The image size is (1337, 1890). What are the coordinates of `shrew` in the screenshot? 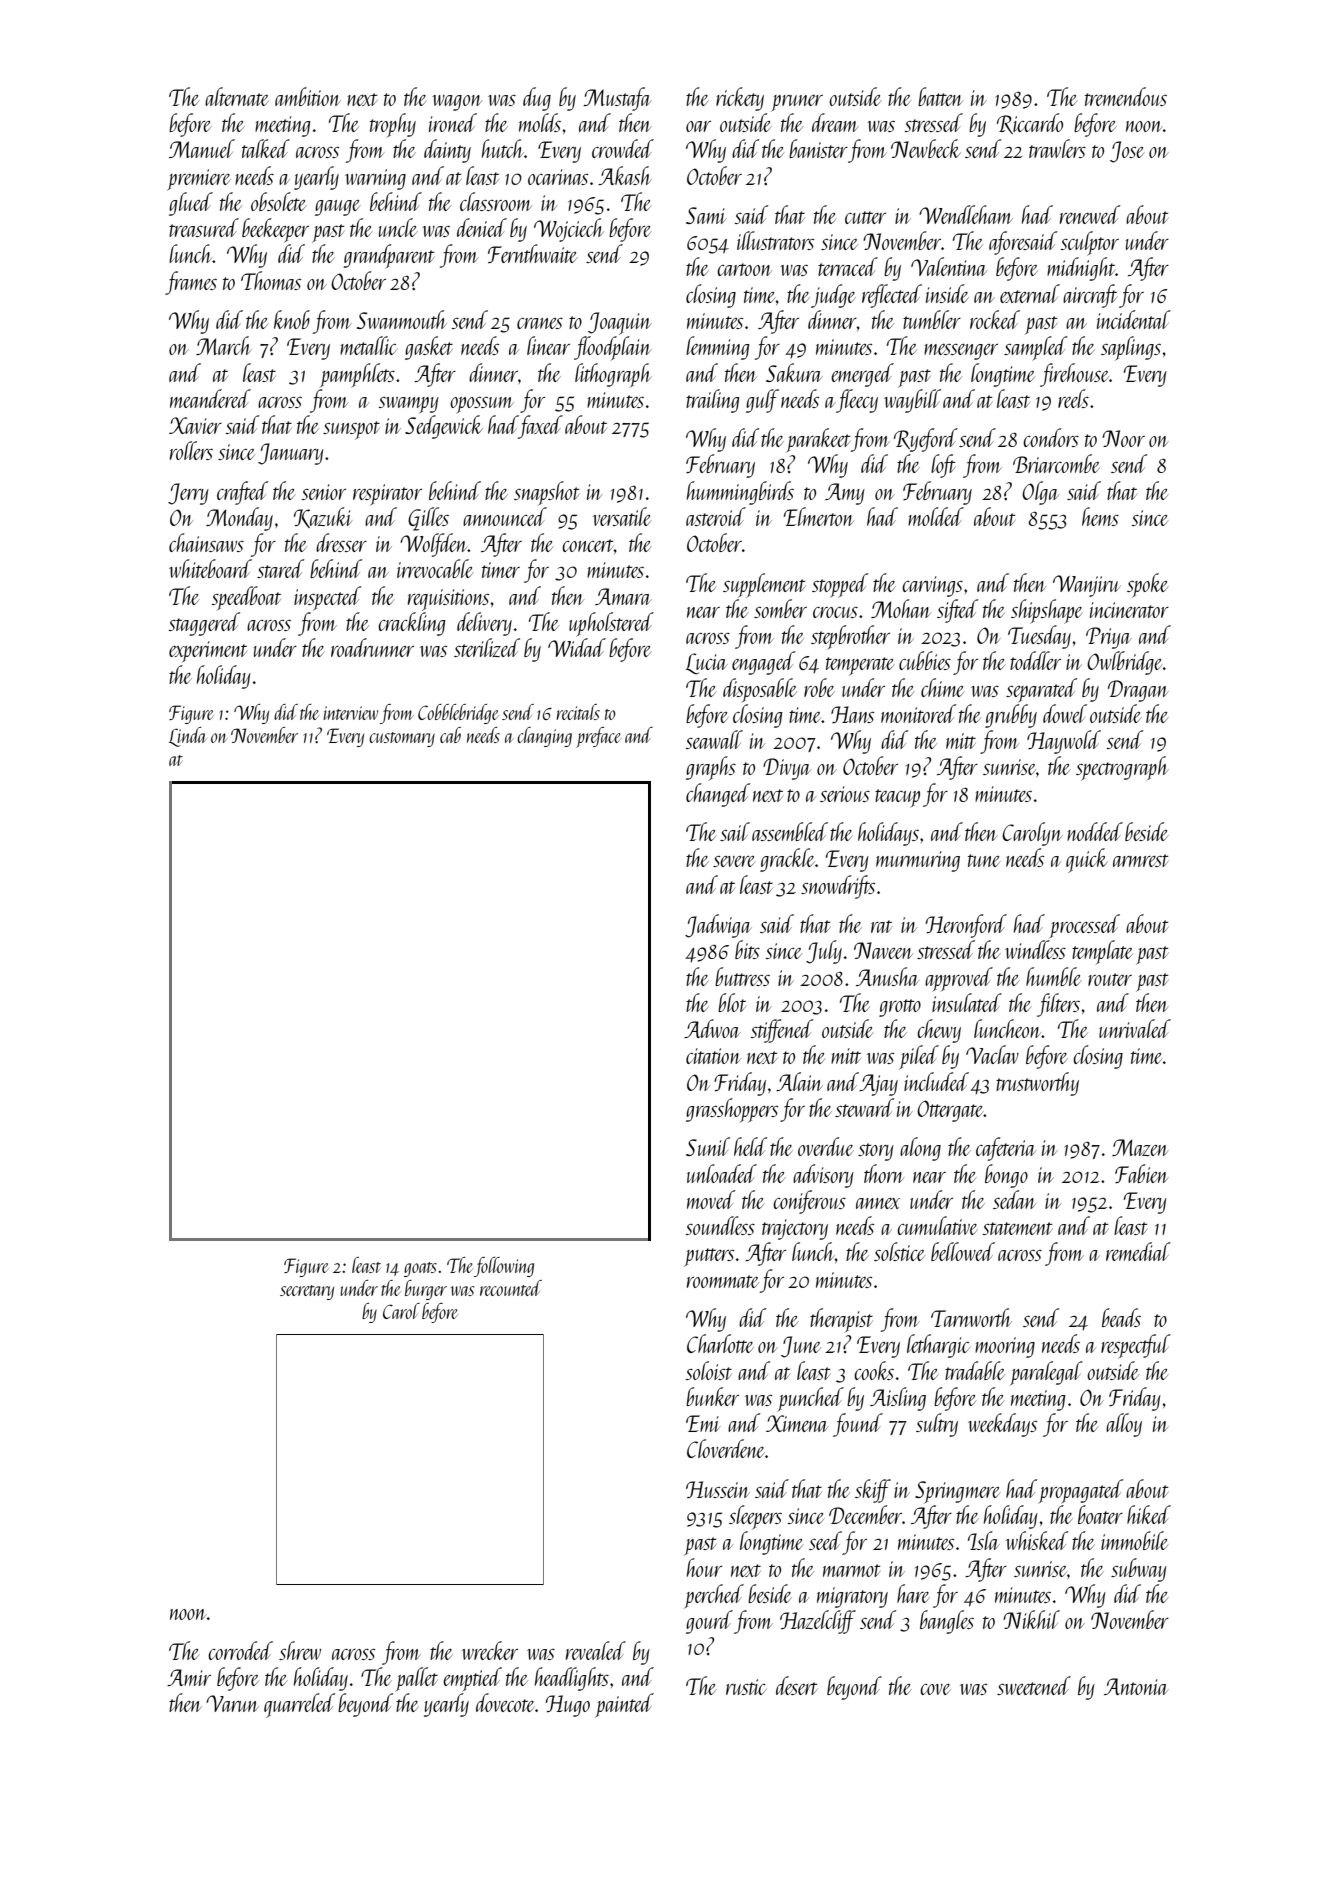 It's located at (300, 1650).
